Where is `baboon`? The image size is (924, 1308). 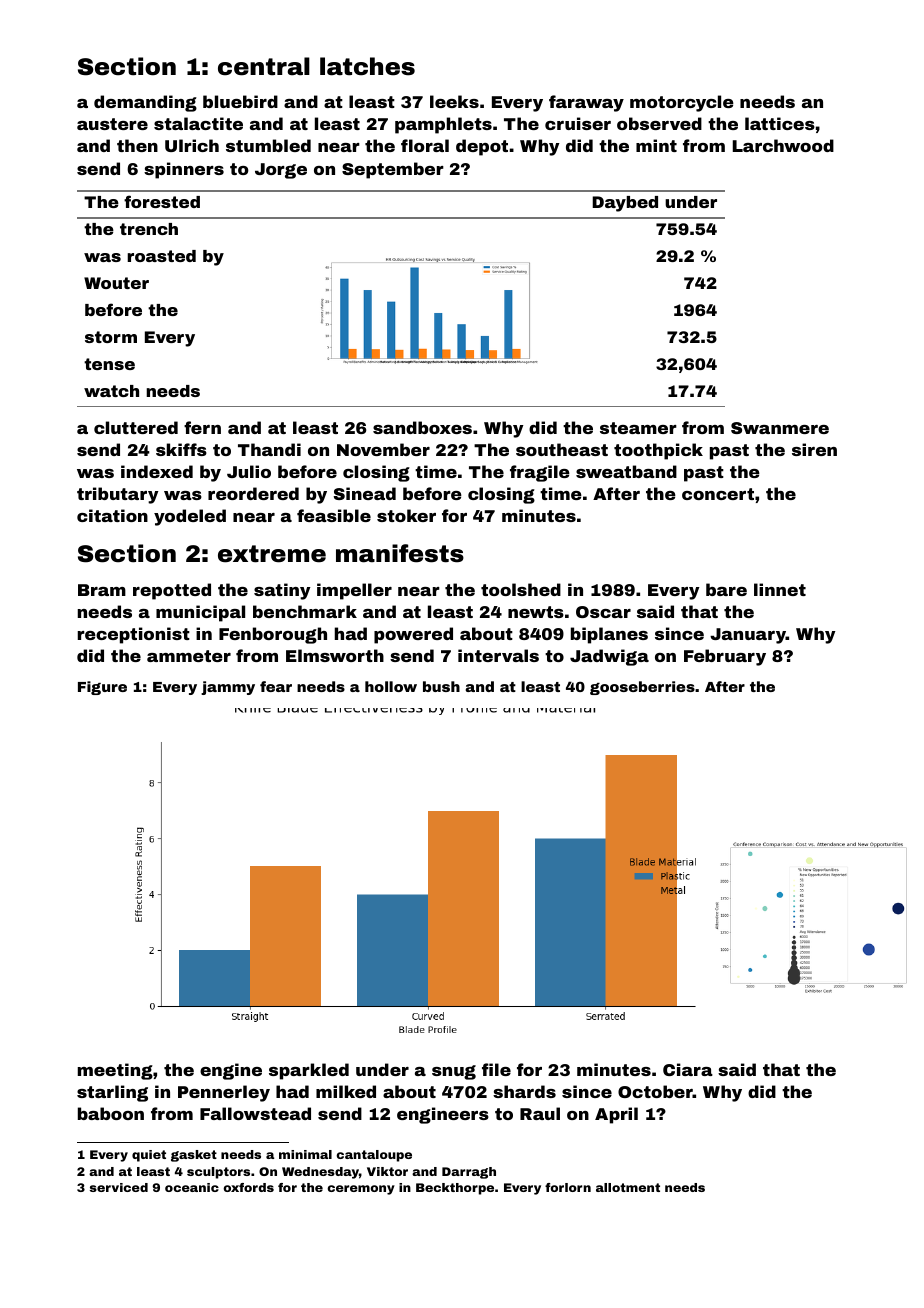
baboon is located at coordinates (111, 1113).
